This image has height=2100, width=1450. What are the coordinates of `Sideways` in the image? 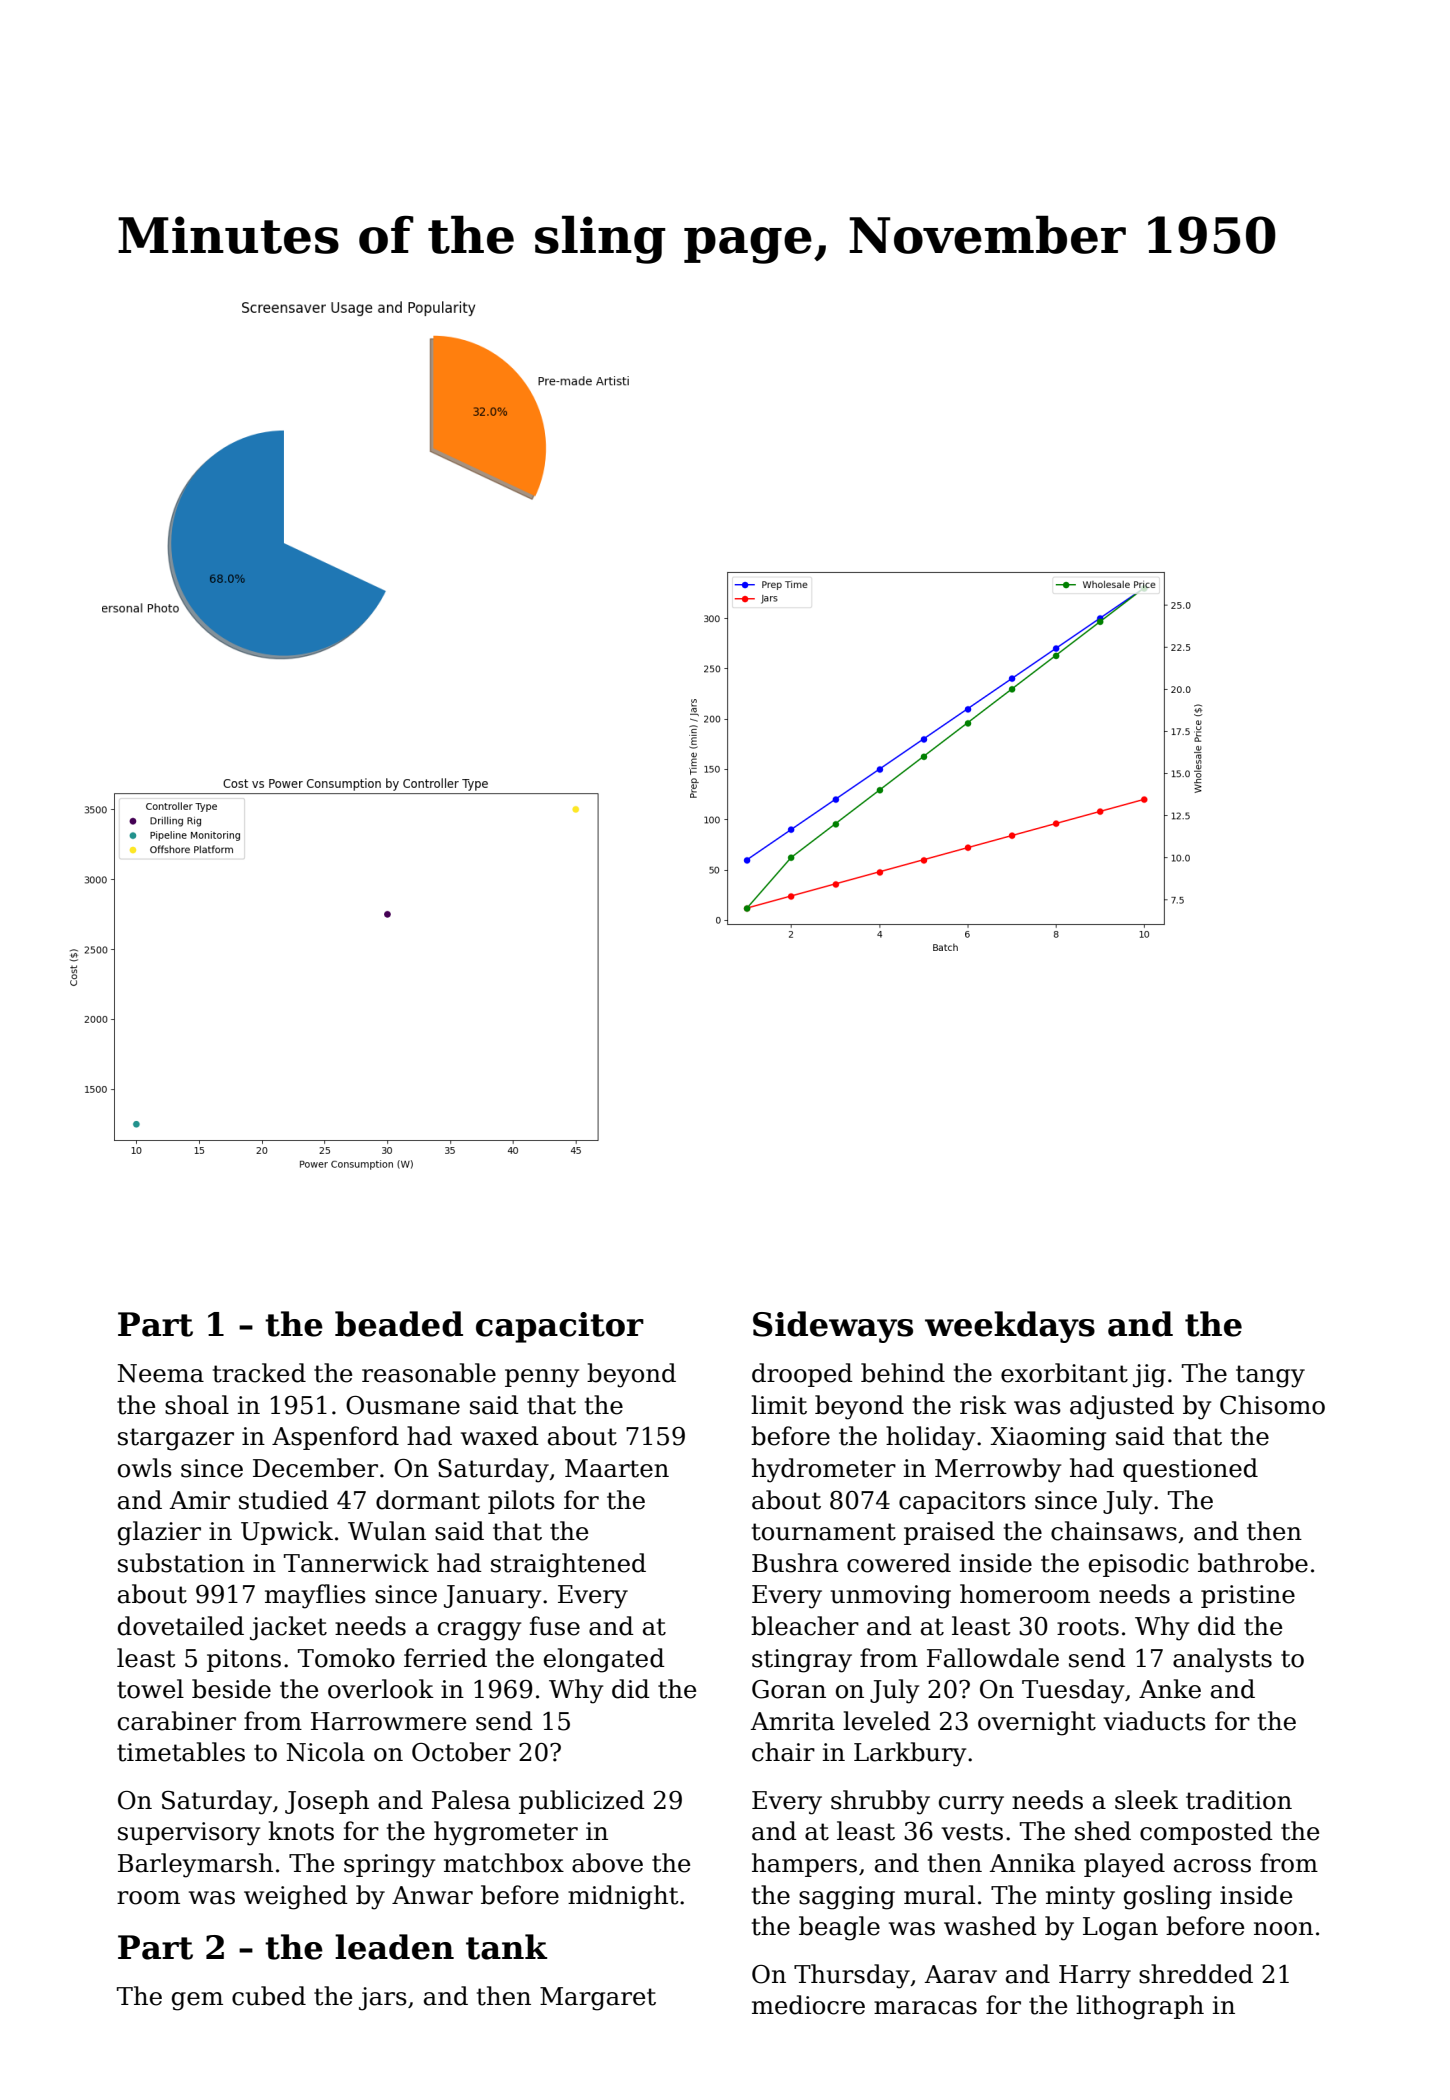 It's located at (833, 1327).
